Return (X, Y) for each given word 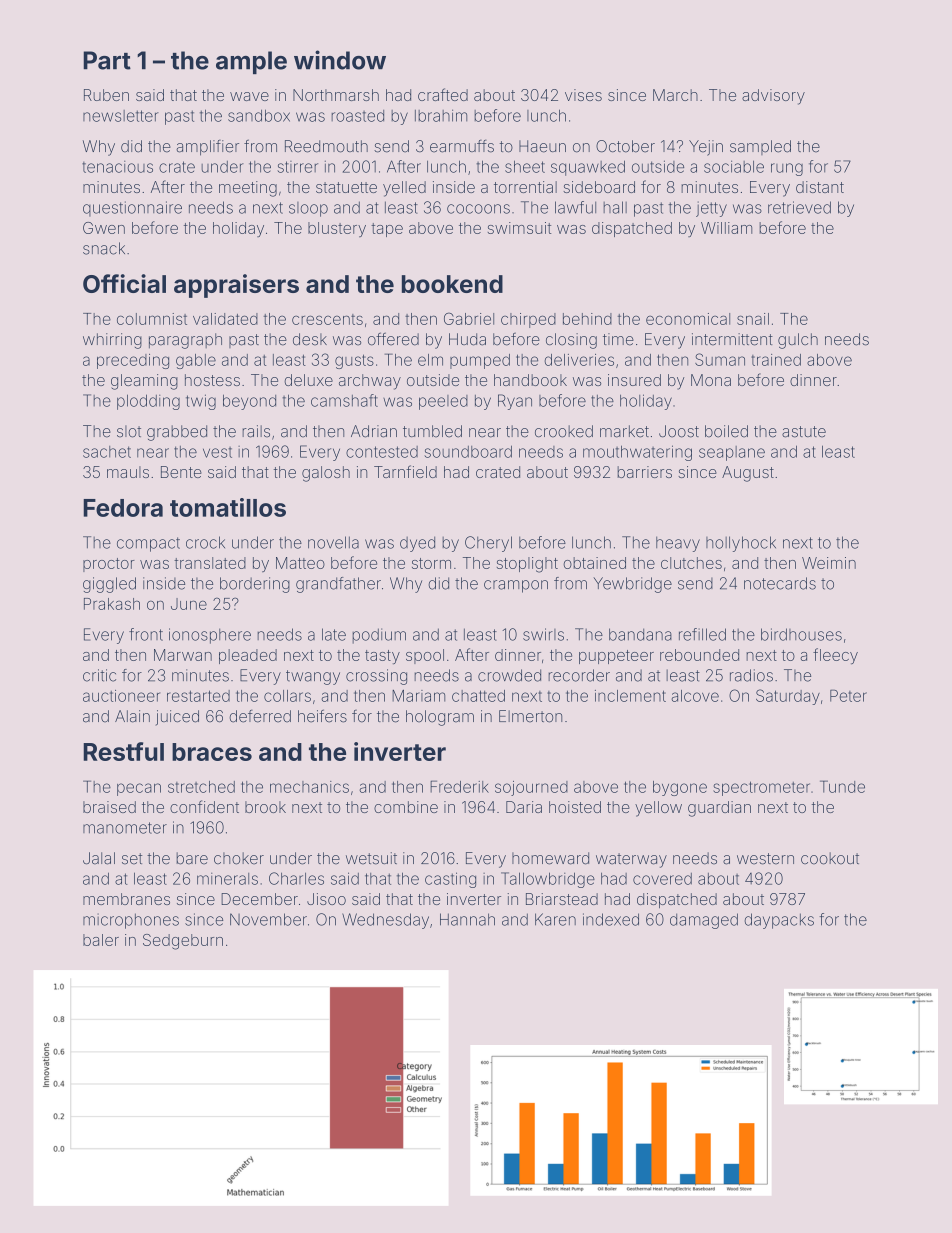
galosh (326, 474)
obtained (594, 563)
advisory (773, 97)
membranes (126, 899)
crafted (443, 94)
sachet (107, 452)
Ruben (106, 95)
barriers (644, 472)
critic (99, 675)
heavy (678, 544)
